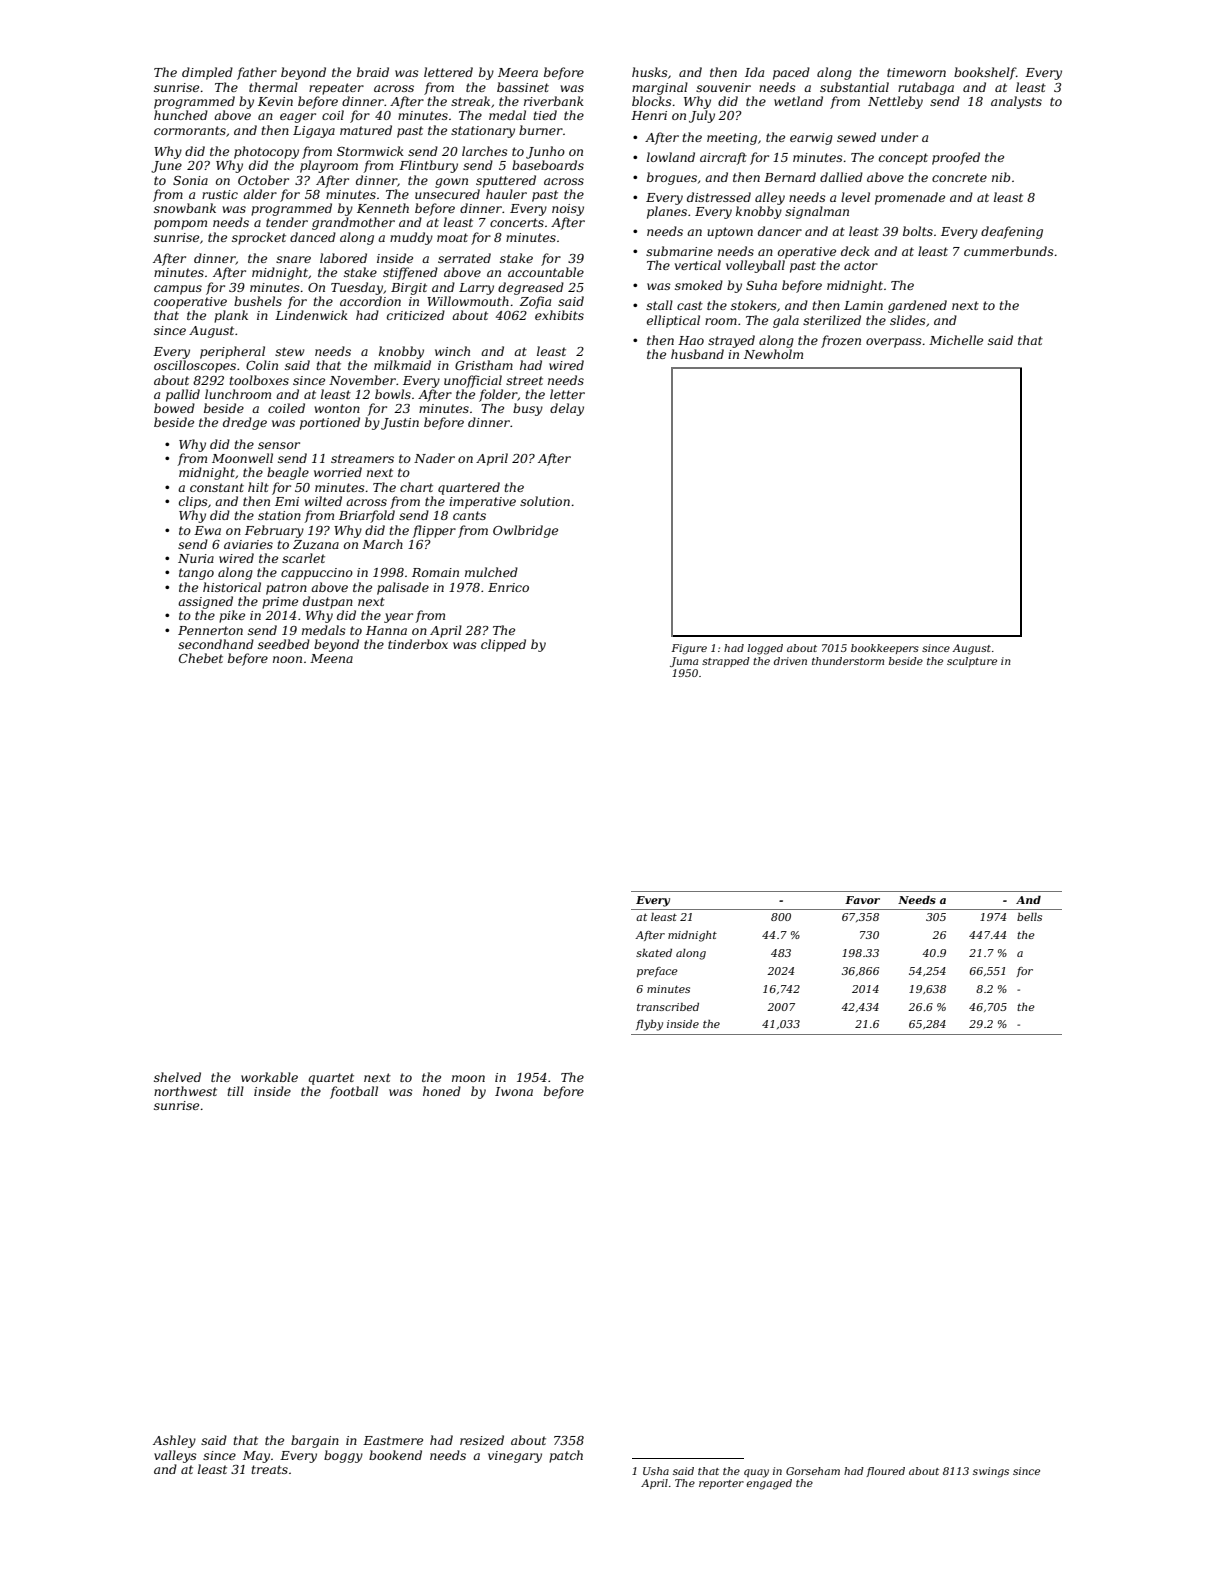 The width and height of the screenshot is (1216, 1574). What do you see at coordinates (275, 101) in the screenshot?
I see `Kevin` at bounding box center [275, 101].
